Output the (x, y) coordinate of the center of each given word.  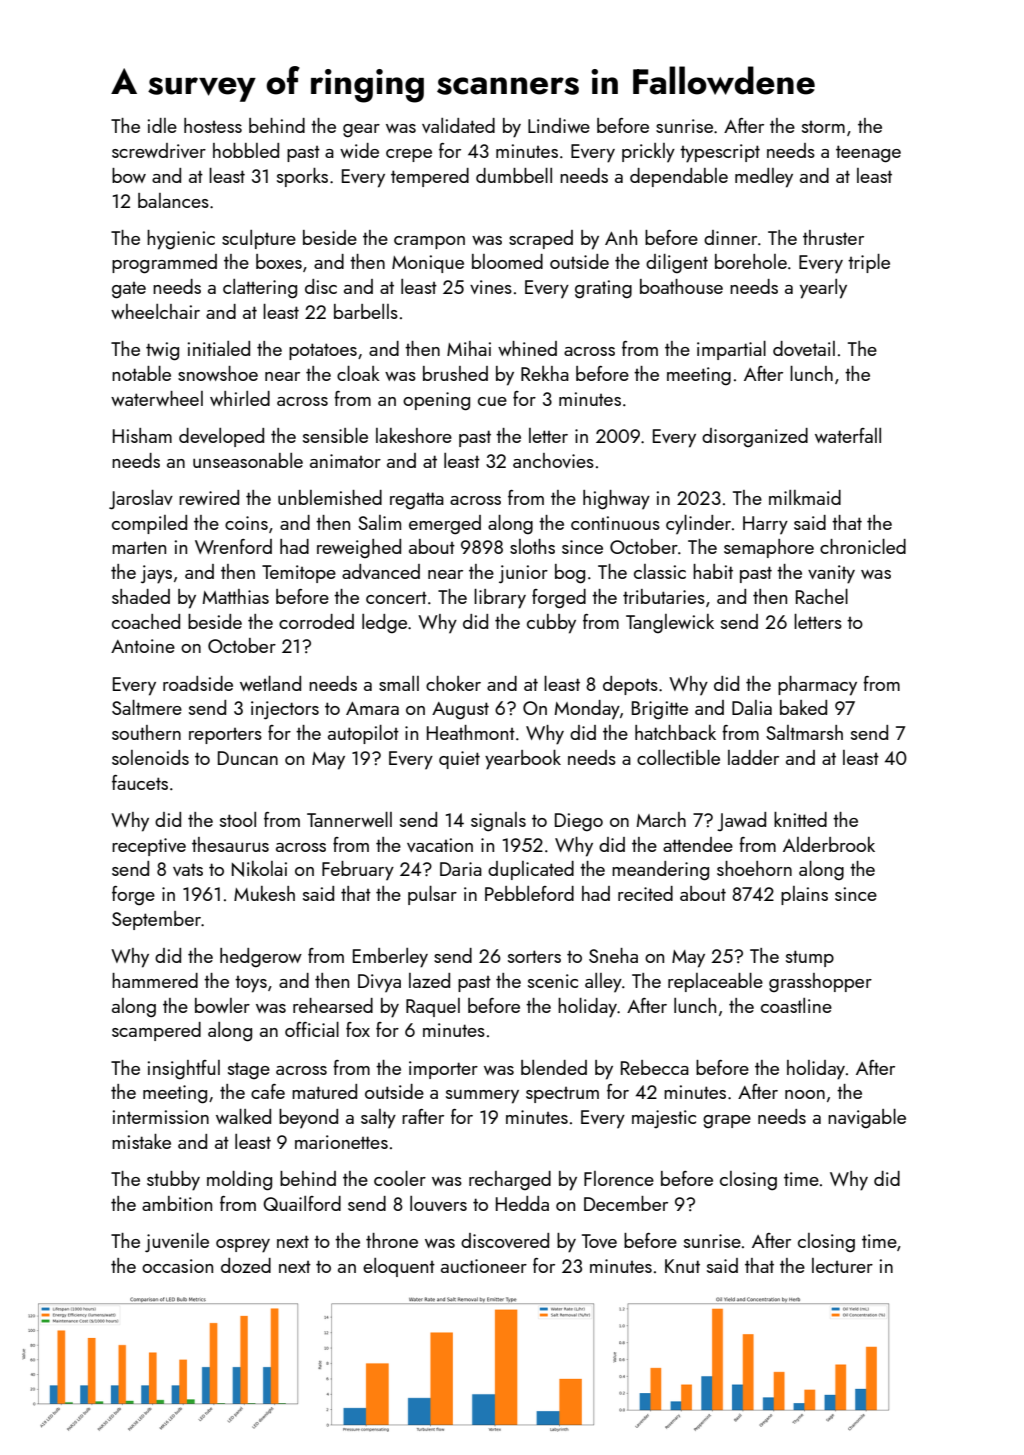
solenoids (150, 757)
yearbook (523, 760)
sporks (302, 177)
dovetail (804, 348)
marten (139, 548)
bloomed (507, 261)
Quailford (302, 1203)
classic (660, 571)
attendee (698, 844)
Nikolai (259, 869)
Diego (579, 822)
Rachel (822, 596)
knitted (800, 819)
